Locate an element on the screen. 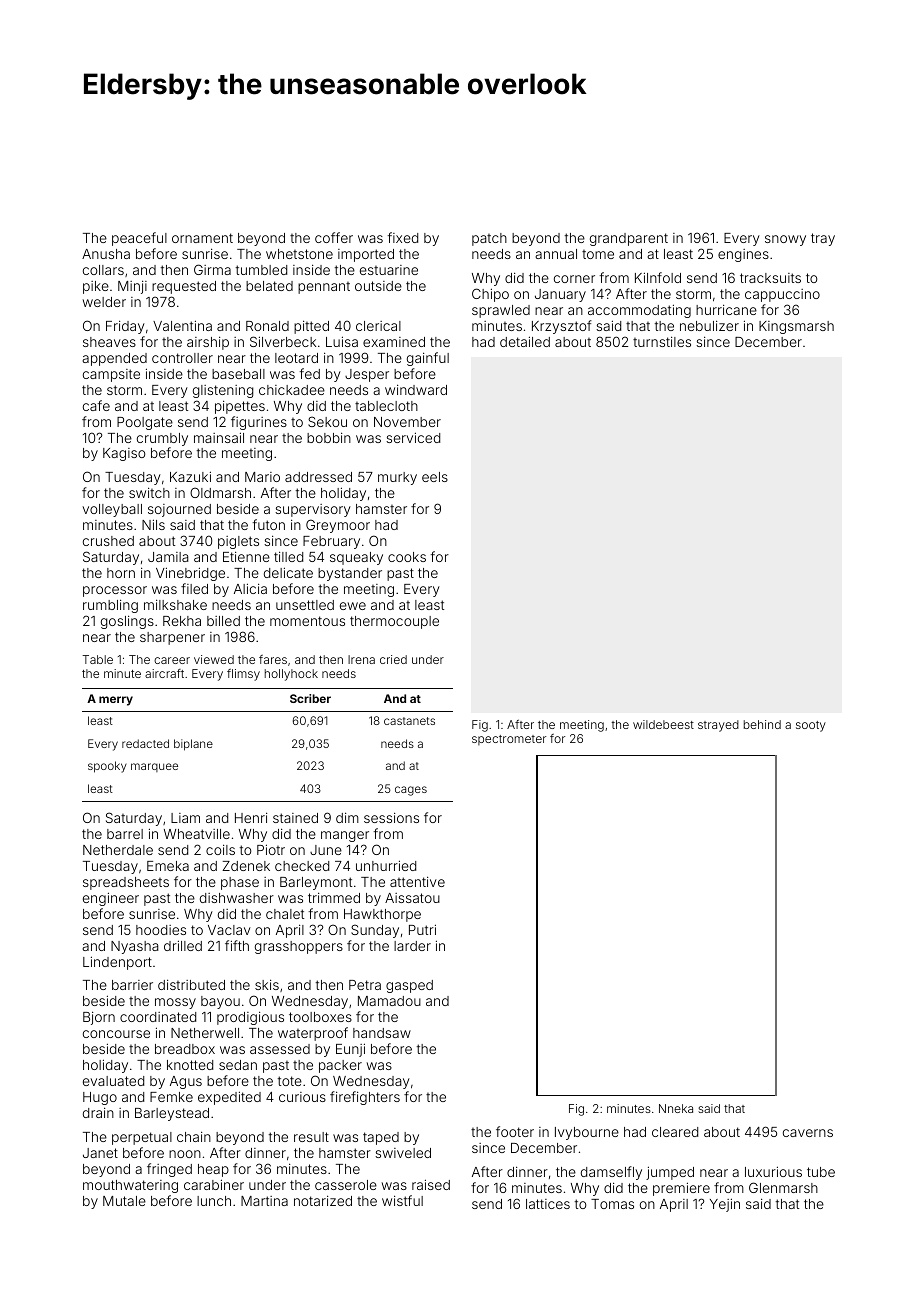 Image resolution: width=924 pixels, height=1308 pixels. volleyball is located at coordinates (112, 510).
